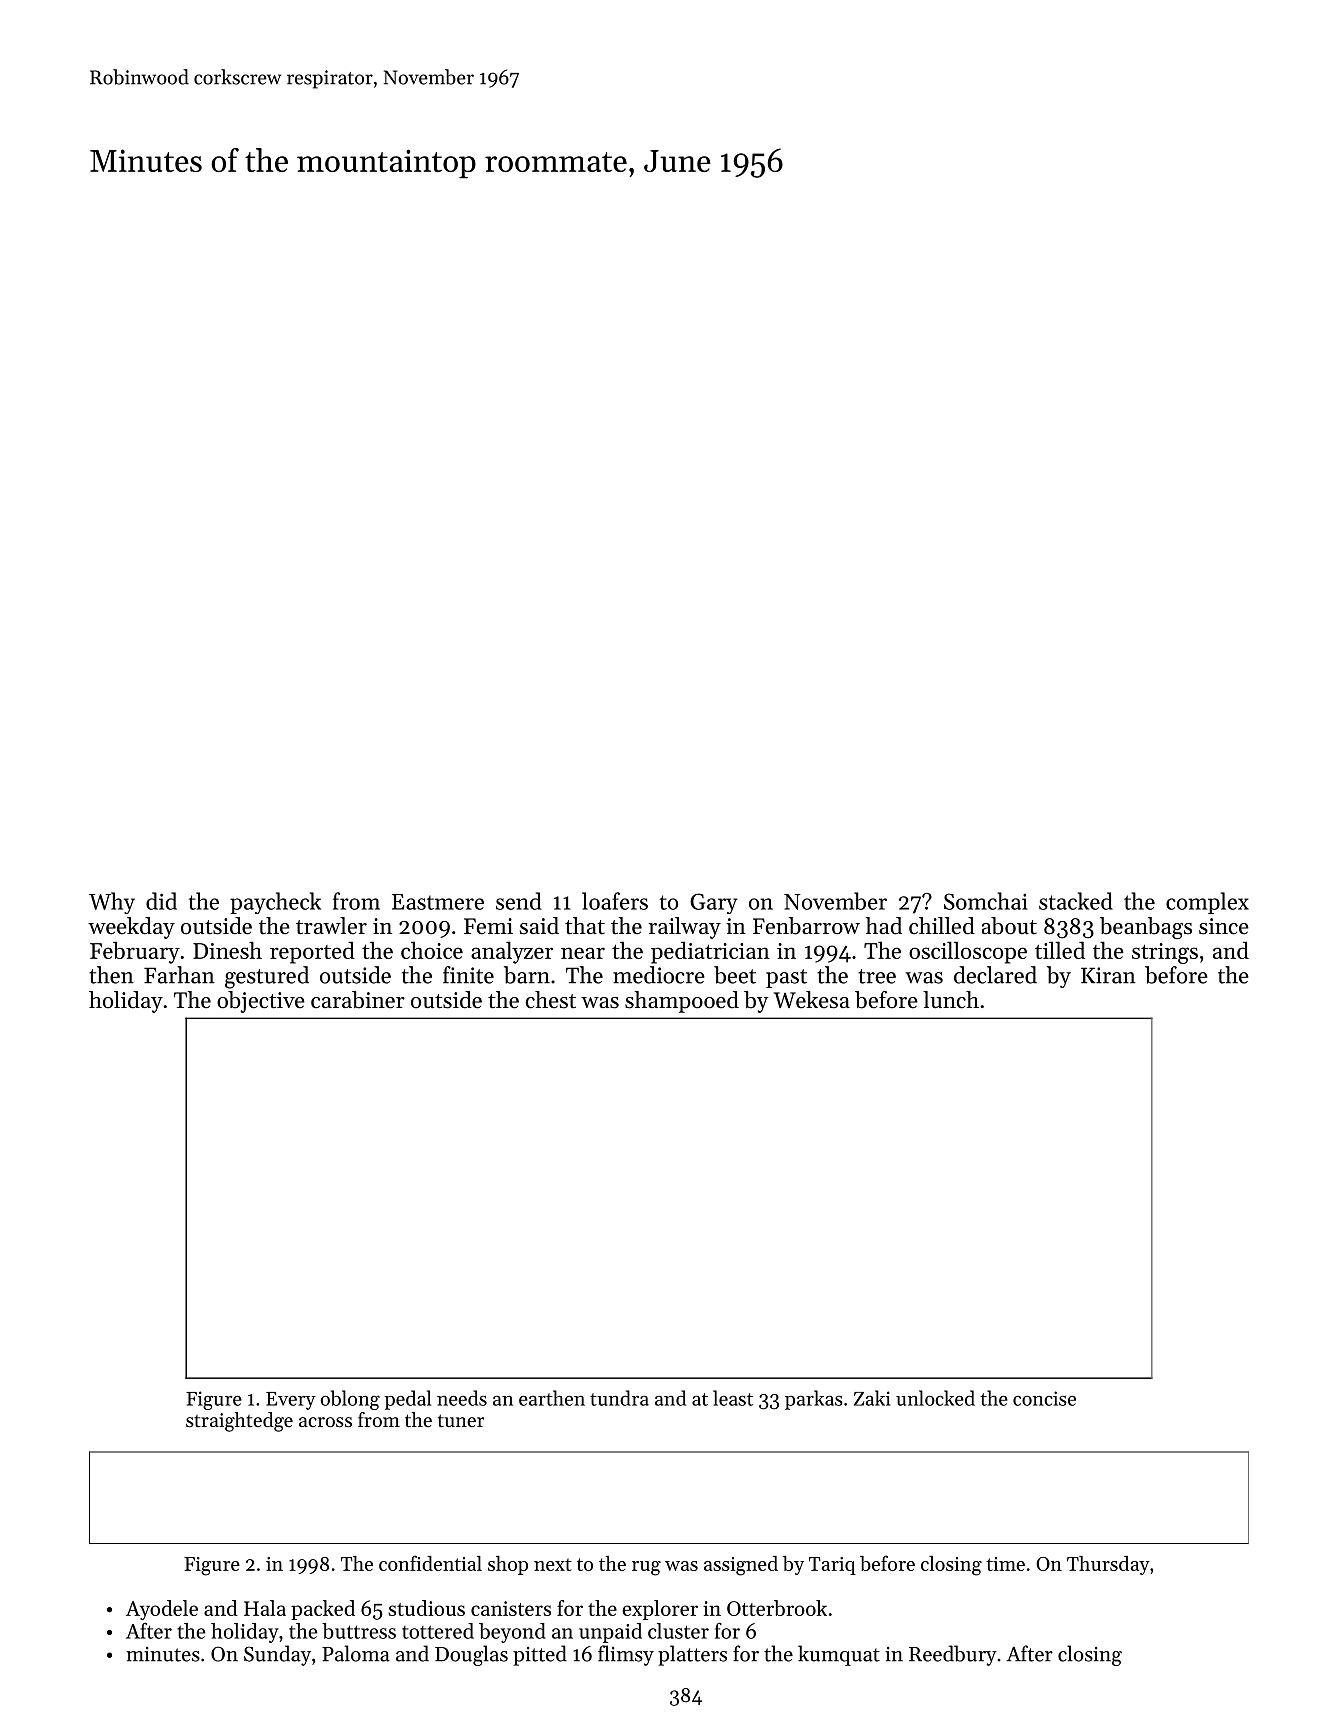 The image size is (1338, 1731). Describe the element at coordinates (277, 1655) in the image. I see `Sunday` at that location.
